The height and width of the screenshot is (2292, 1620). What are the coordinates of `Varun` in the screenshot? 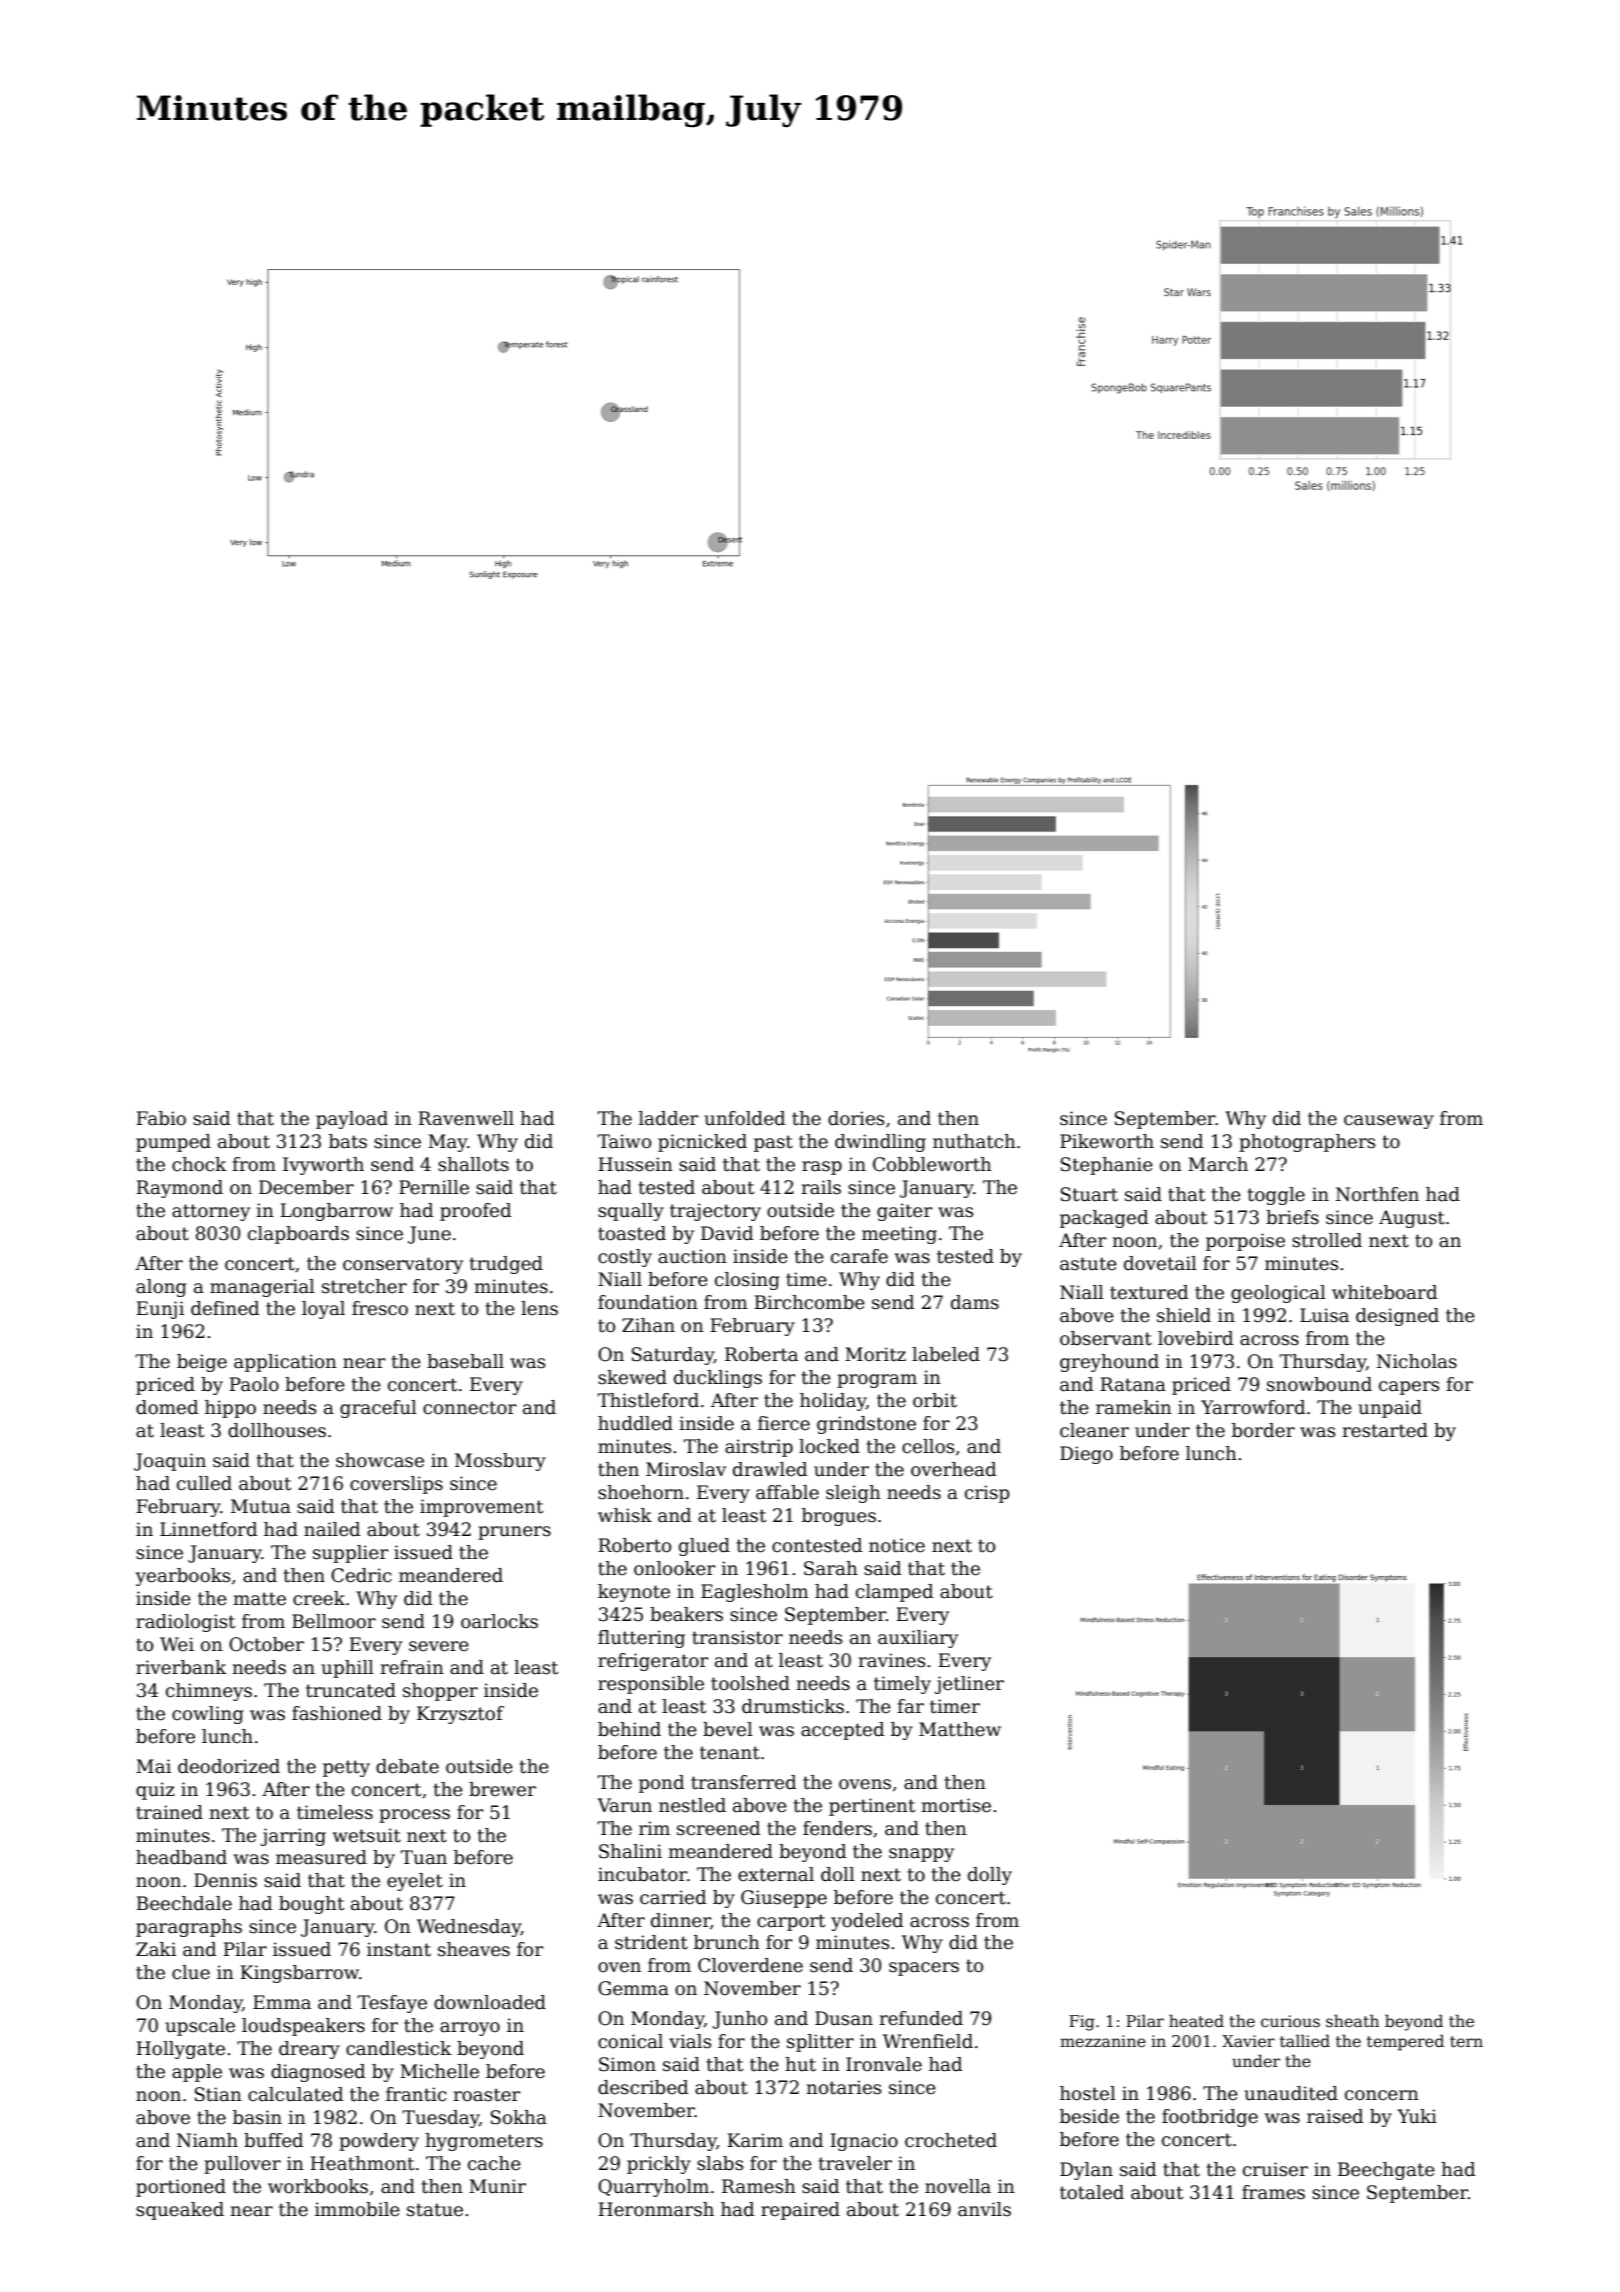 It's located at (624, 1805).
